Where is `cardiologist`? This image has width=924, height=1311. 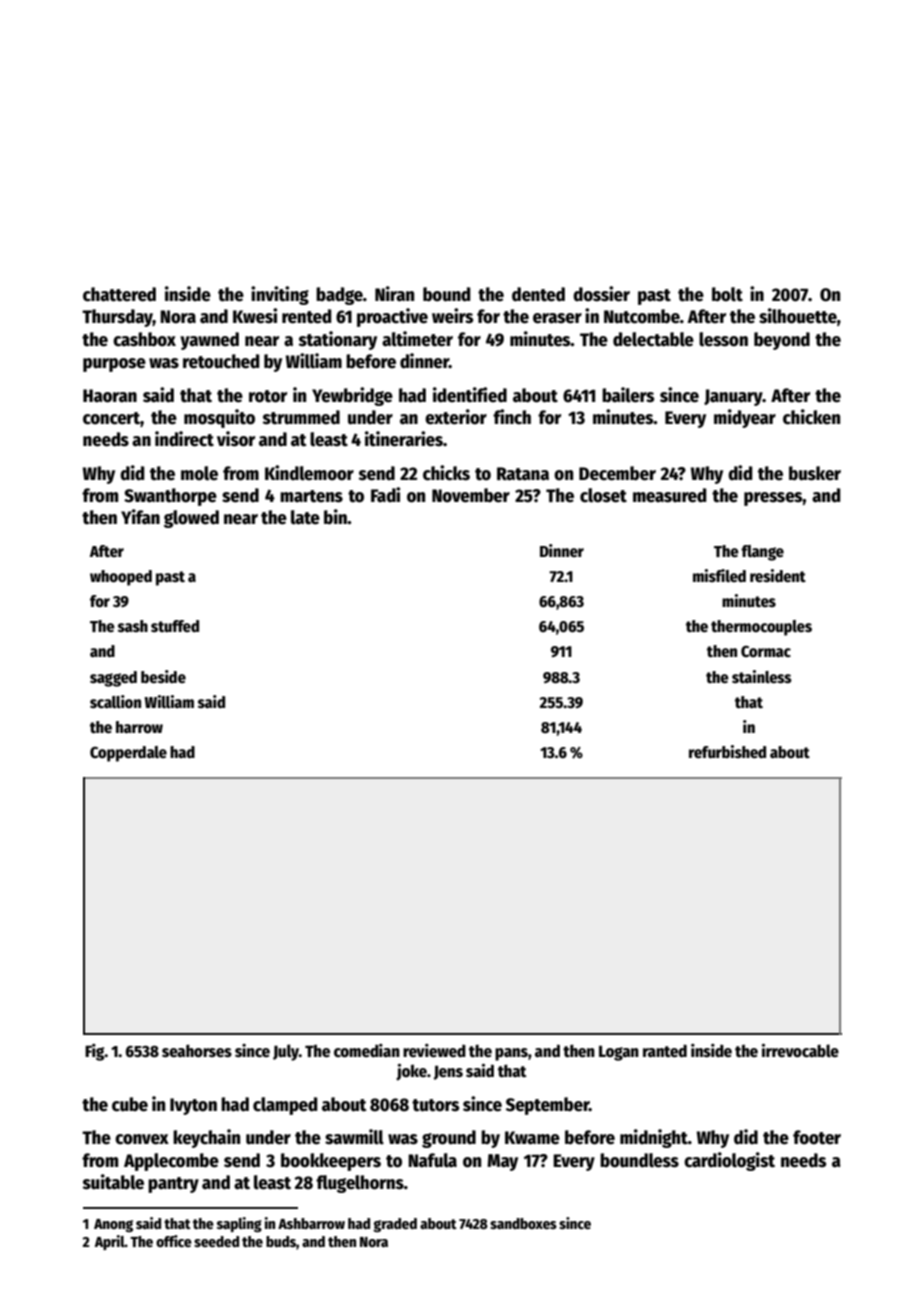 cardiologist is located at coordinates (729, 1161).
